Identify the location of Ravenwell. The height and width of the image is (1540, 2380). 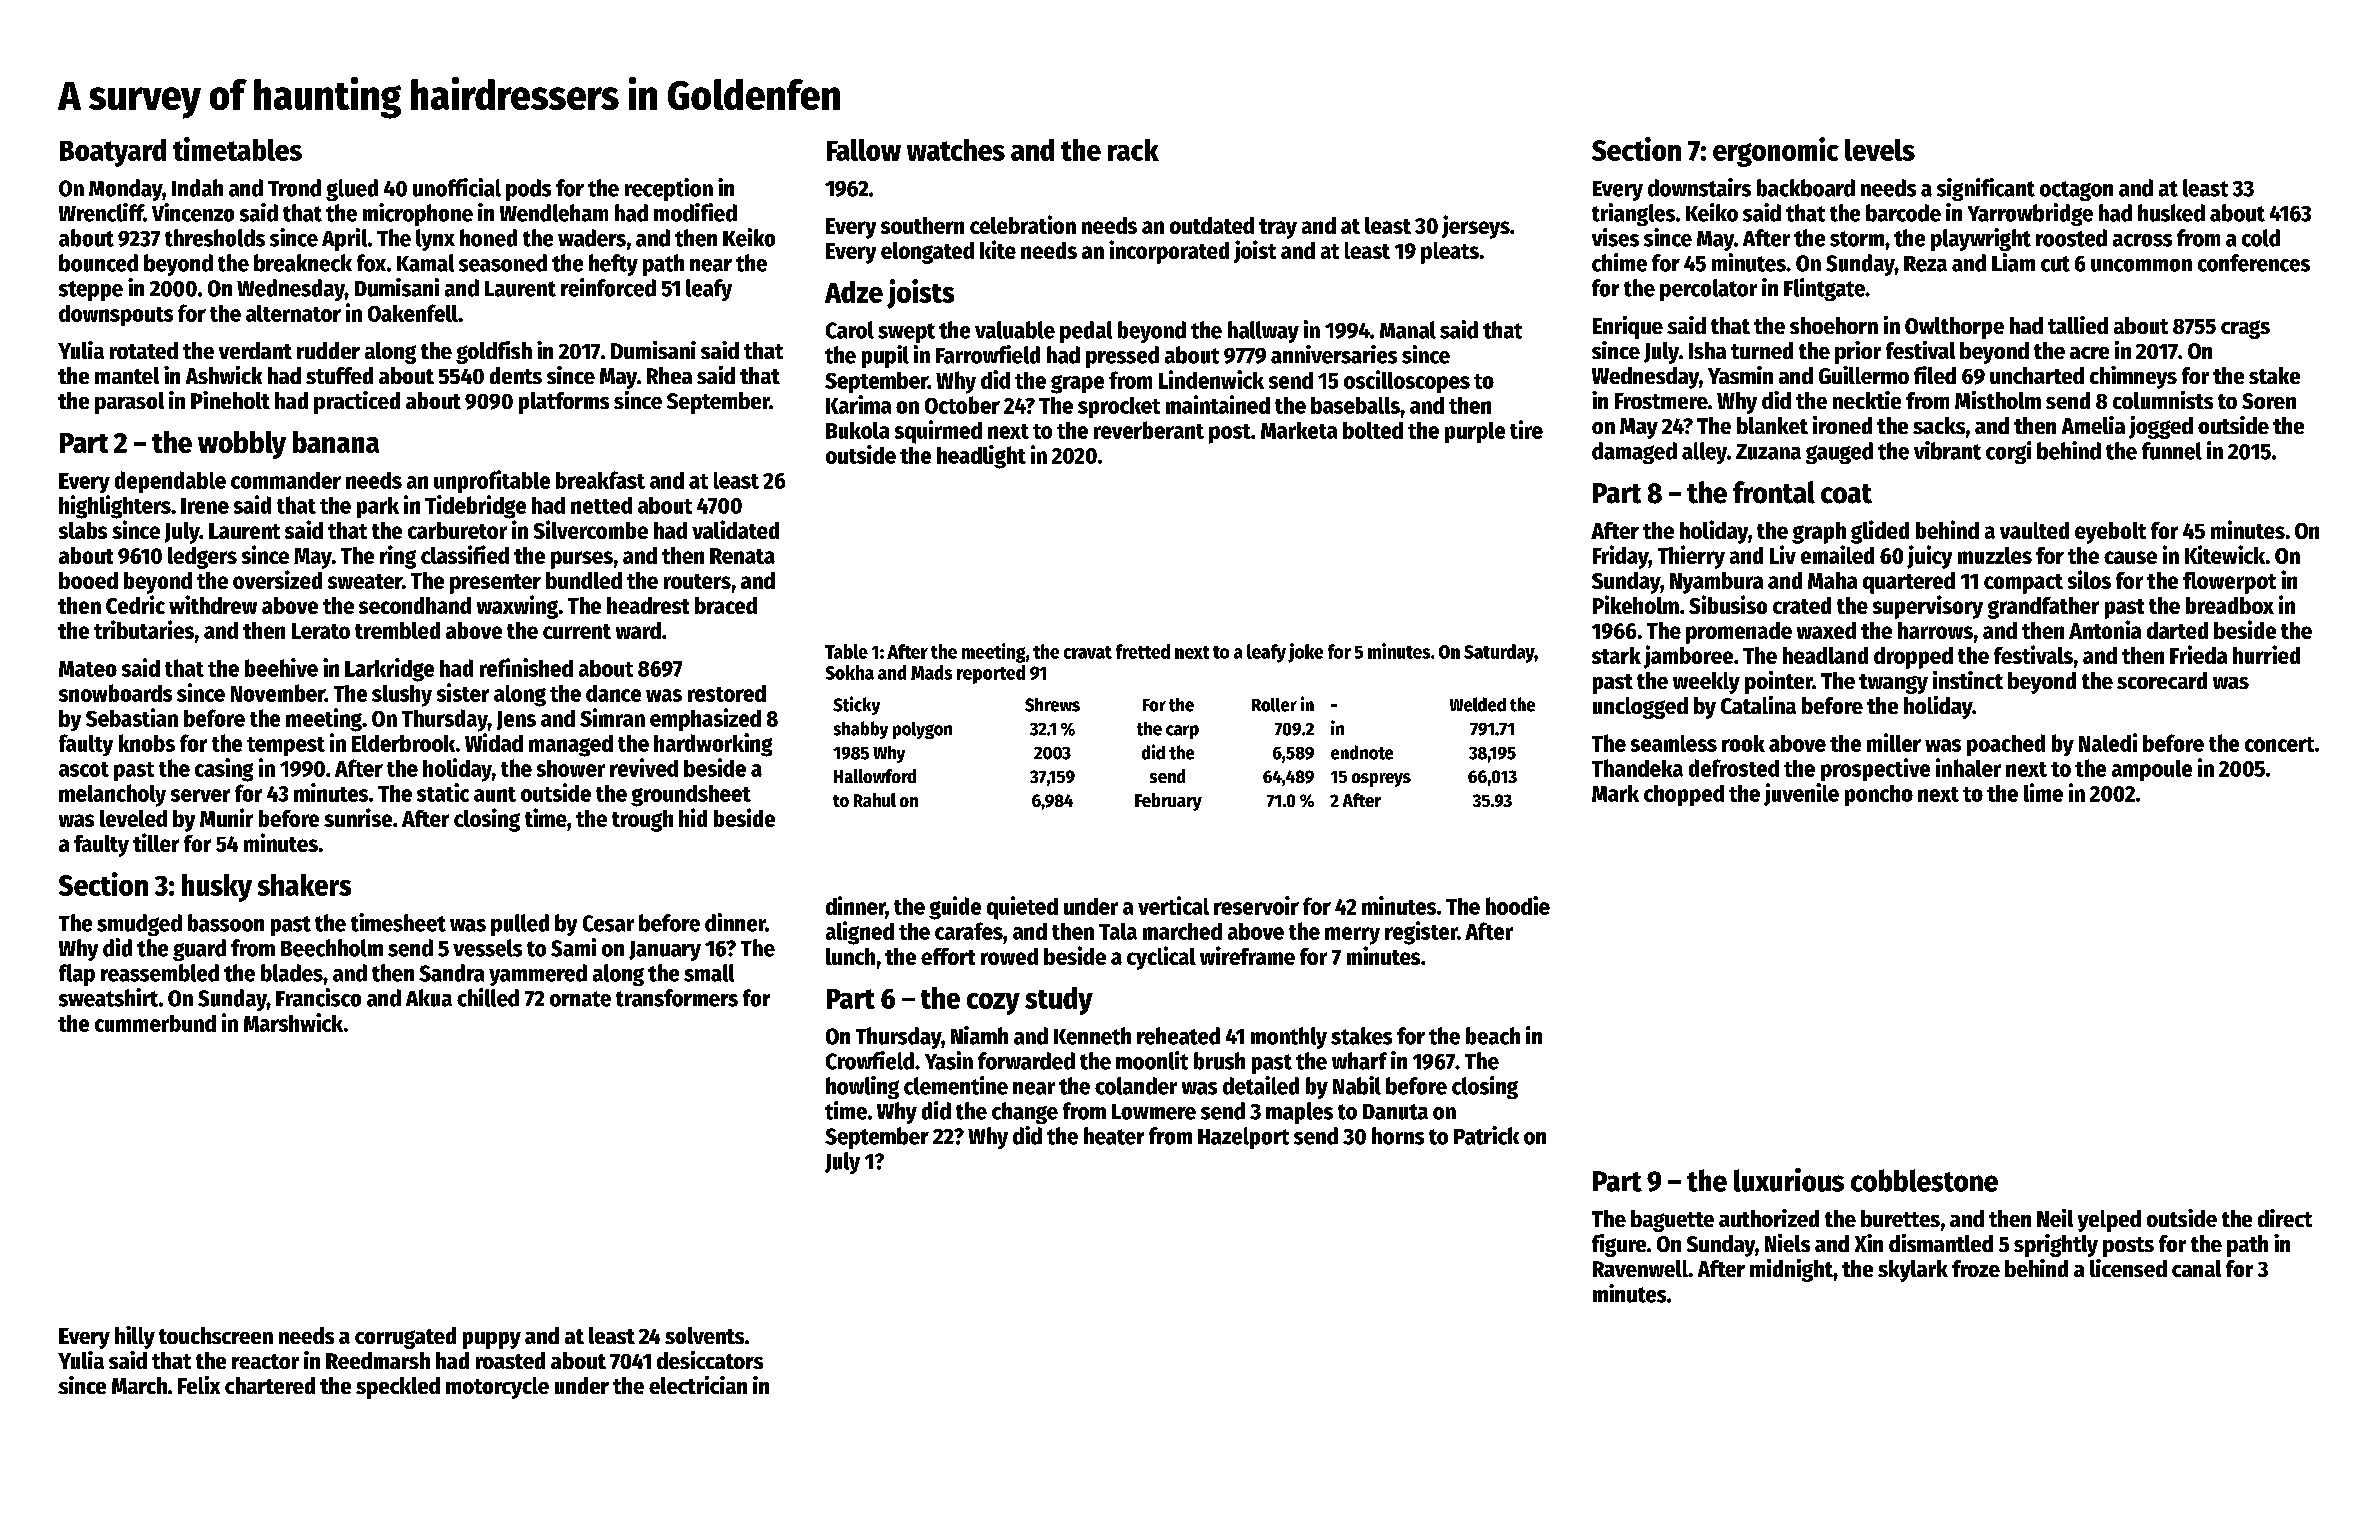
(1640, 1268).
